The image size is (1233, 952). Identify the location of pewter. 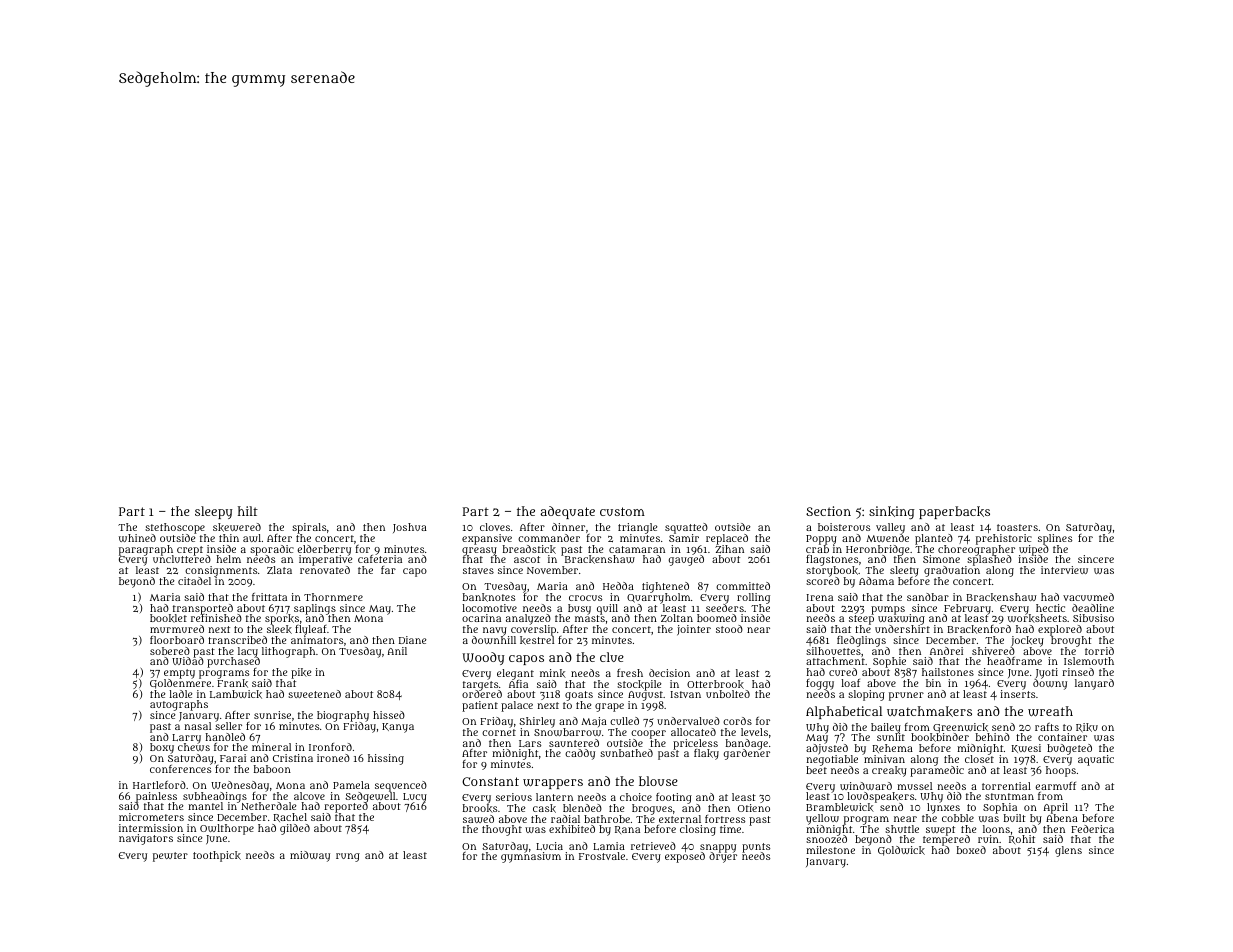
(170, 857).
